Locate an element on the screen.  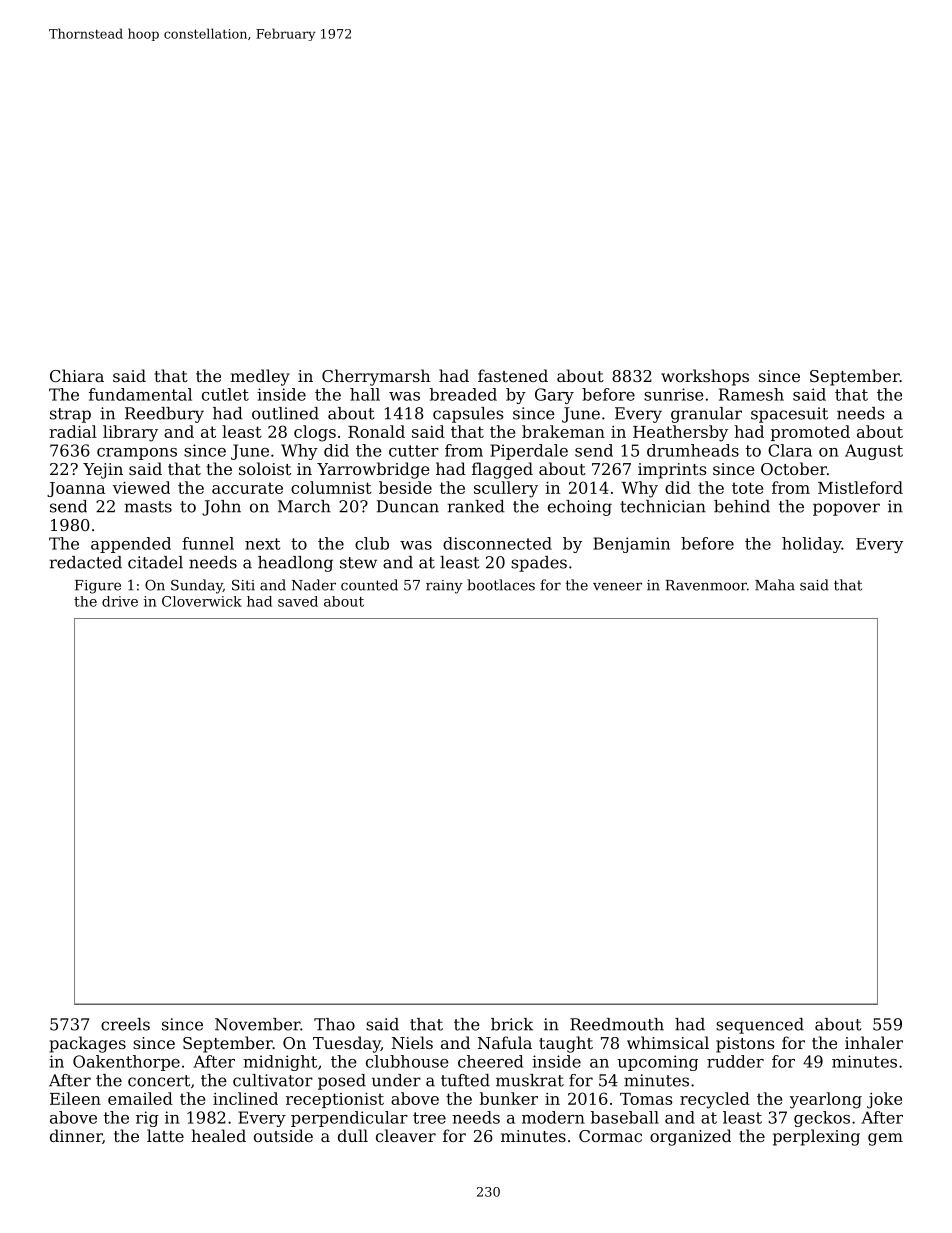
November is located at coordinates (257, 1024).
